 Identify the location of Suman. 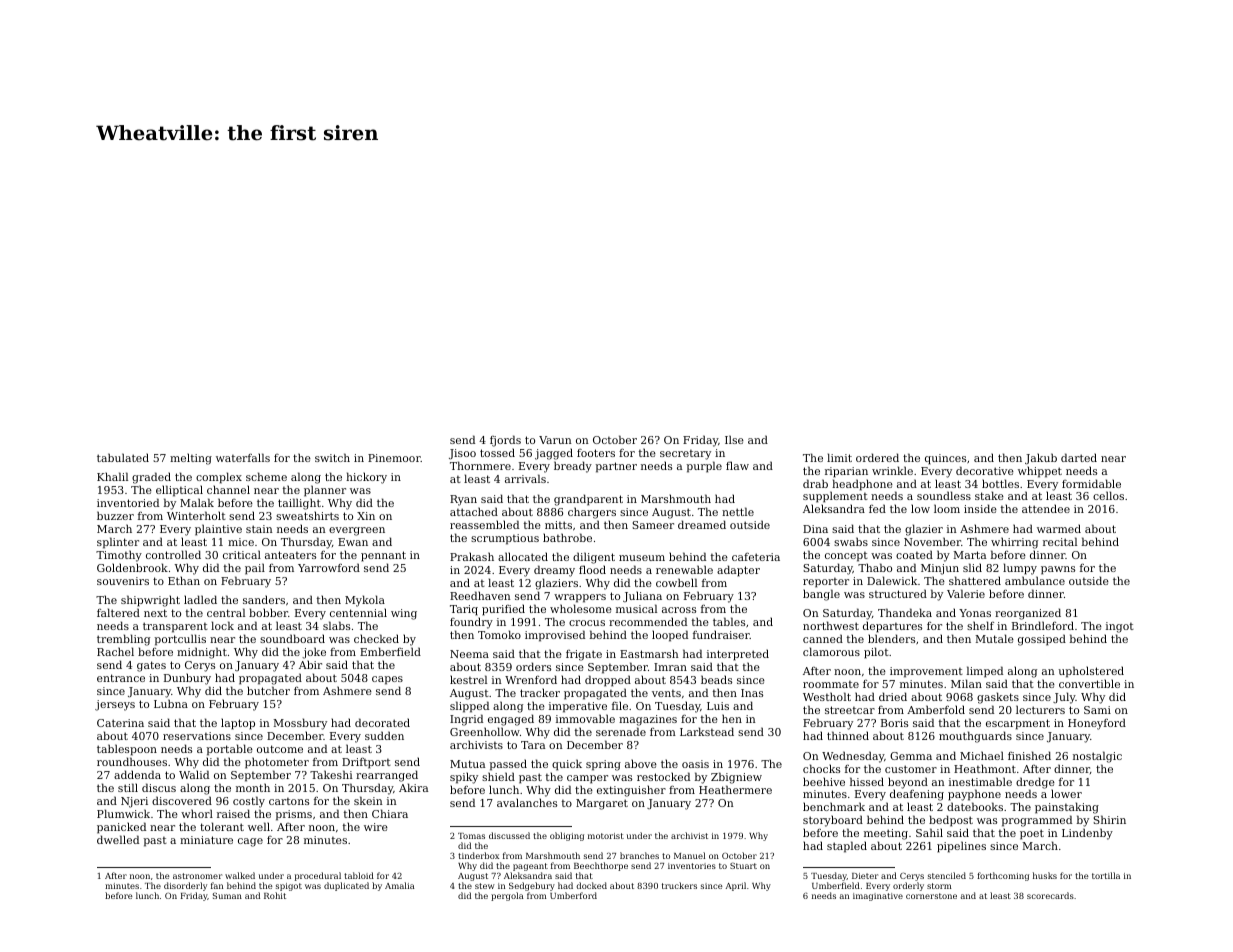
(227, 895).
